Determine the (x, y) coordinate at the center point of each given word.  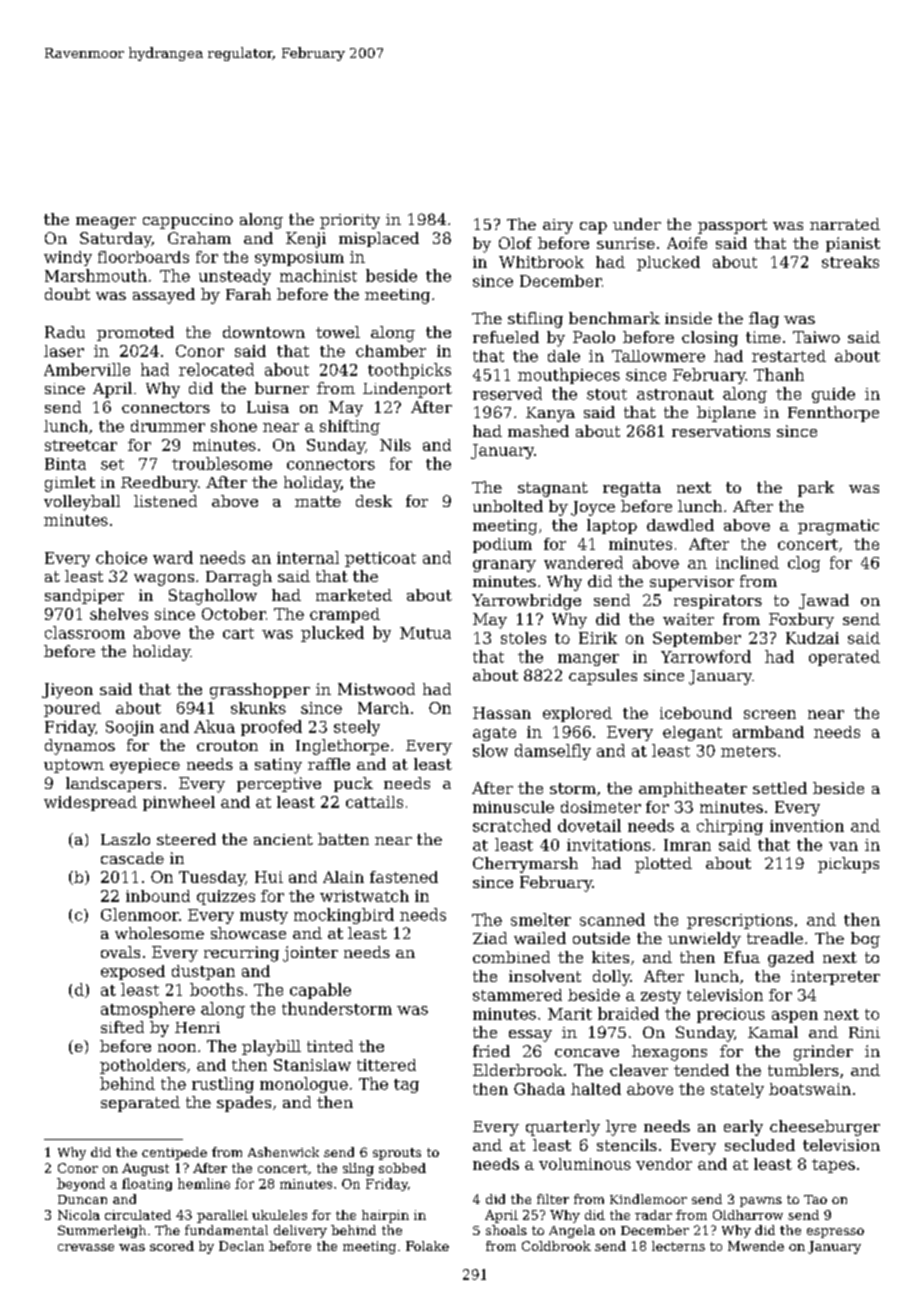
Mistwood (376, 689)
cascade (132, 858)
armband (768, 732)
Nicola (79, 1215)
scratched (512, 825)
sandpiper (84, 596)
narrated (845, 224)
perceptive (279, 784)
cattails (374, 802)
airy (558, 226)
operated (844, 658)
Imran (687, 845)
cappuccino (188, 221)
